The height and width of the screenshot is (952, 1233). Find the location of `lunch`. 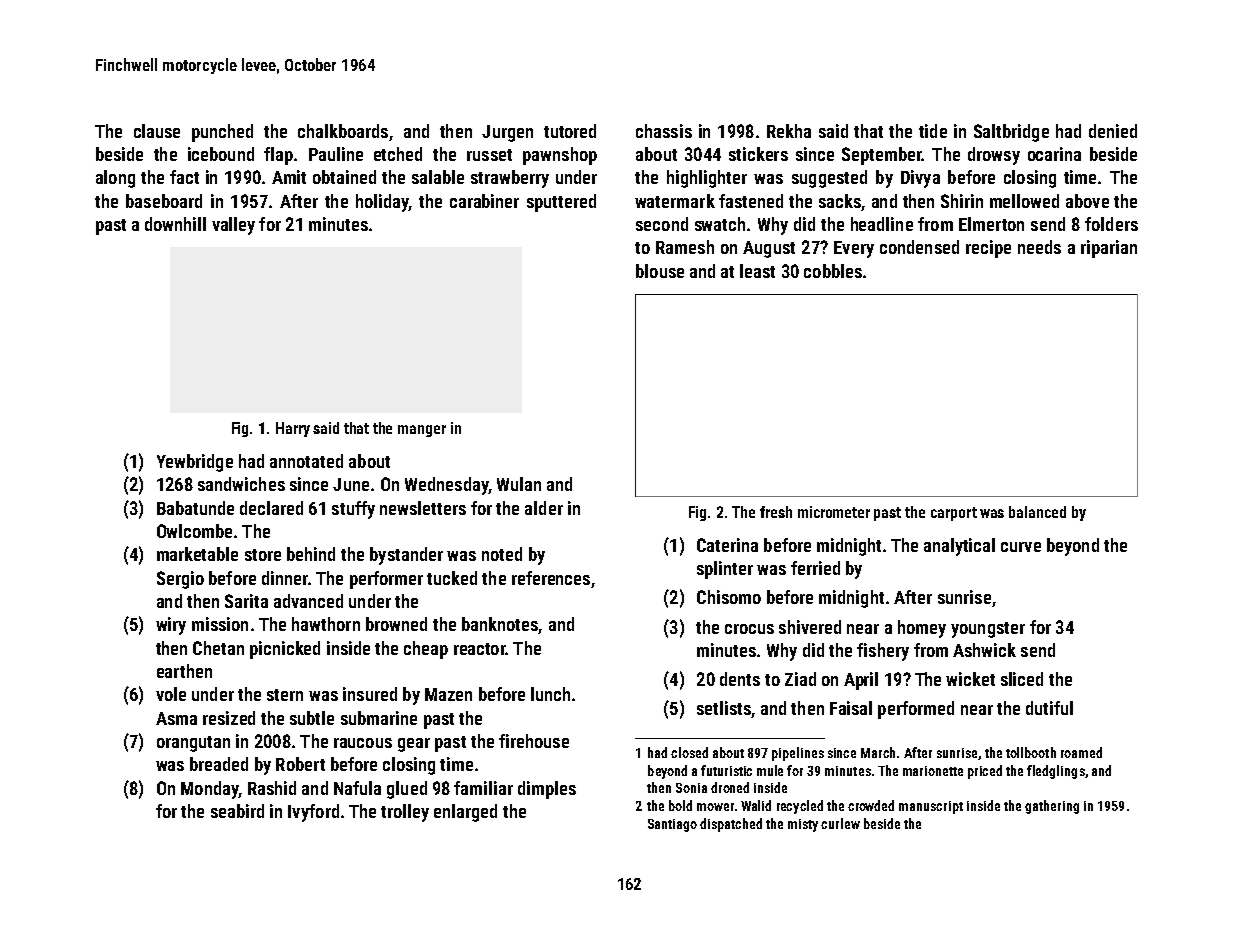

lunch is located at coordinates (550, 694).
